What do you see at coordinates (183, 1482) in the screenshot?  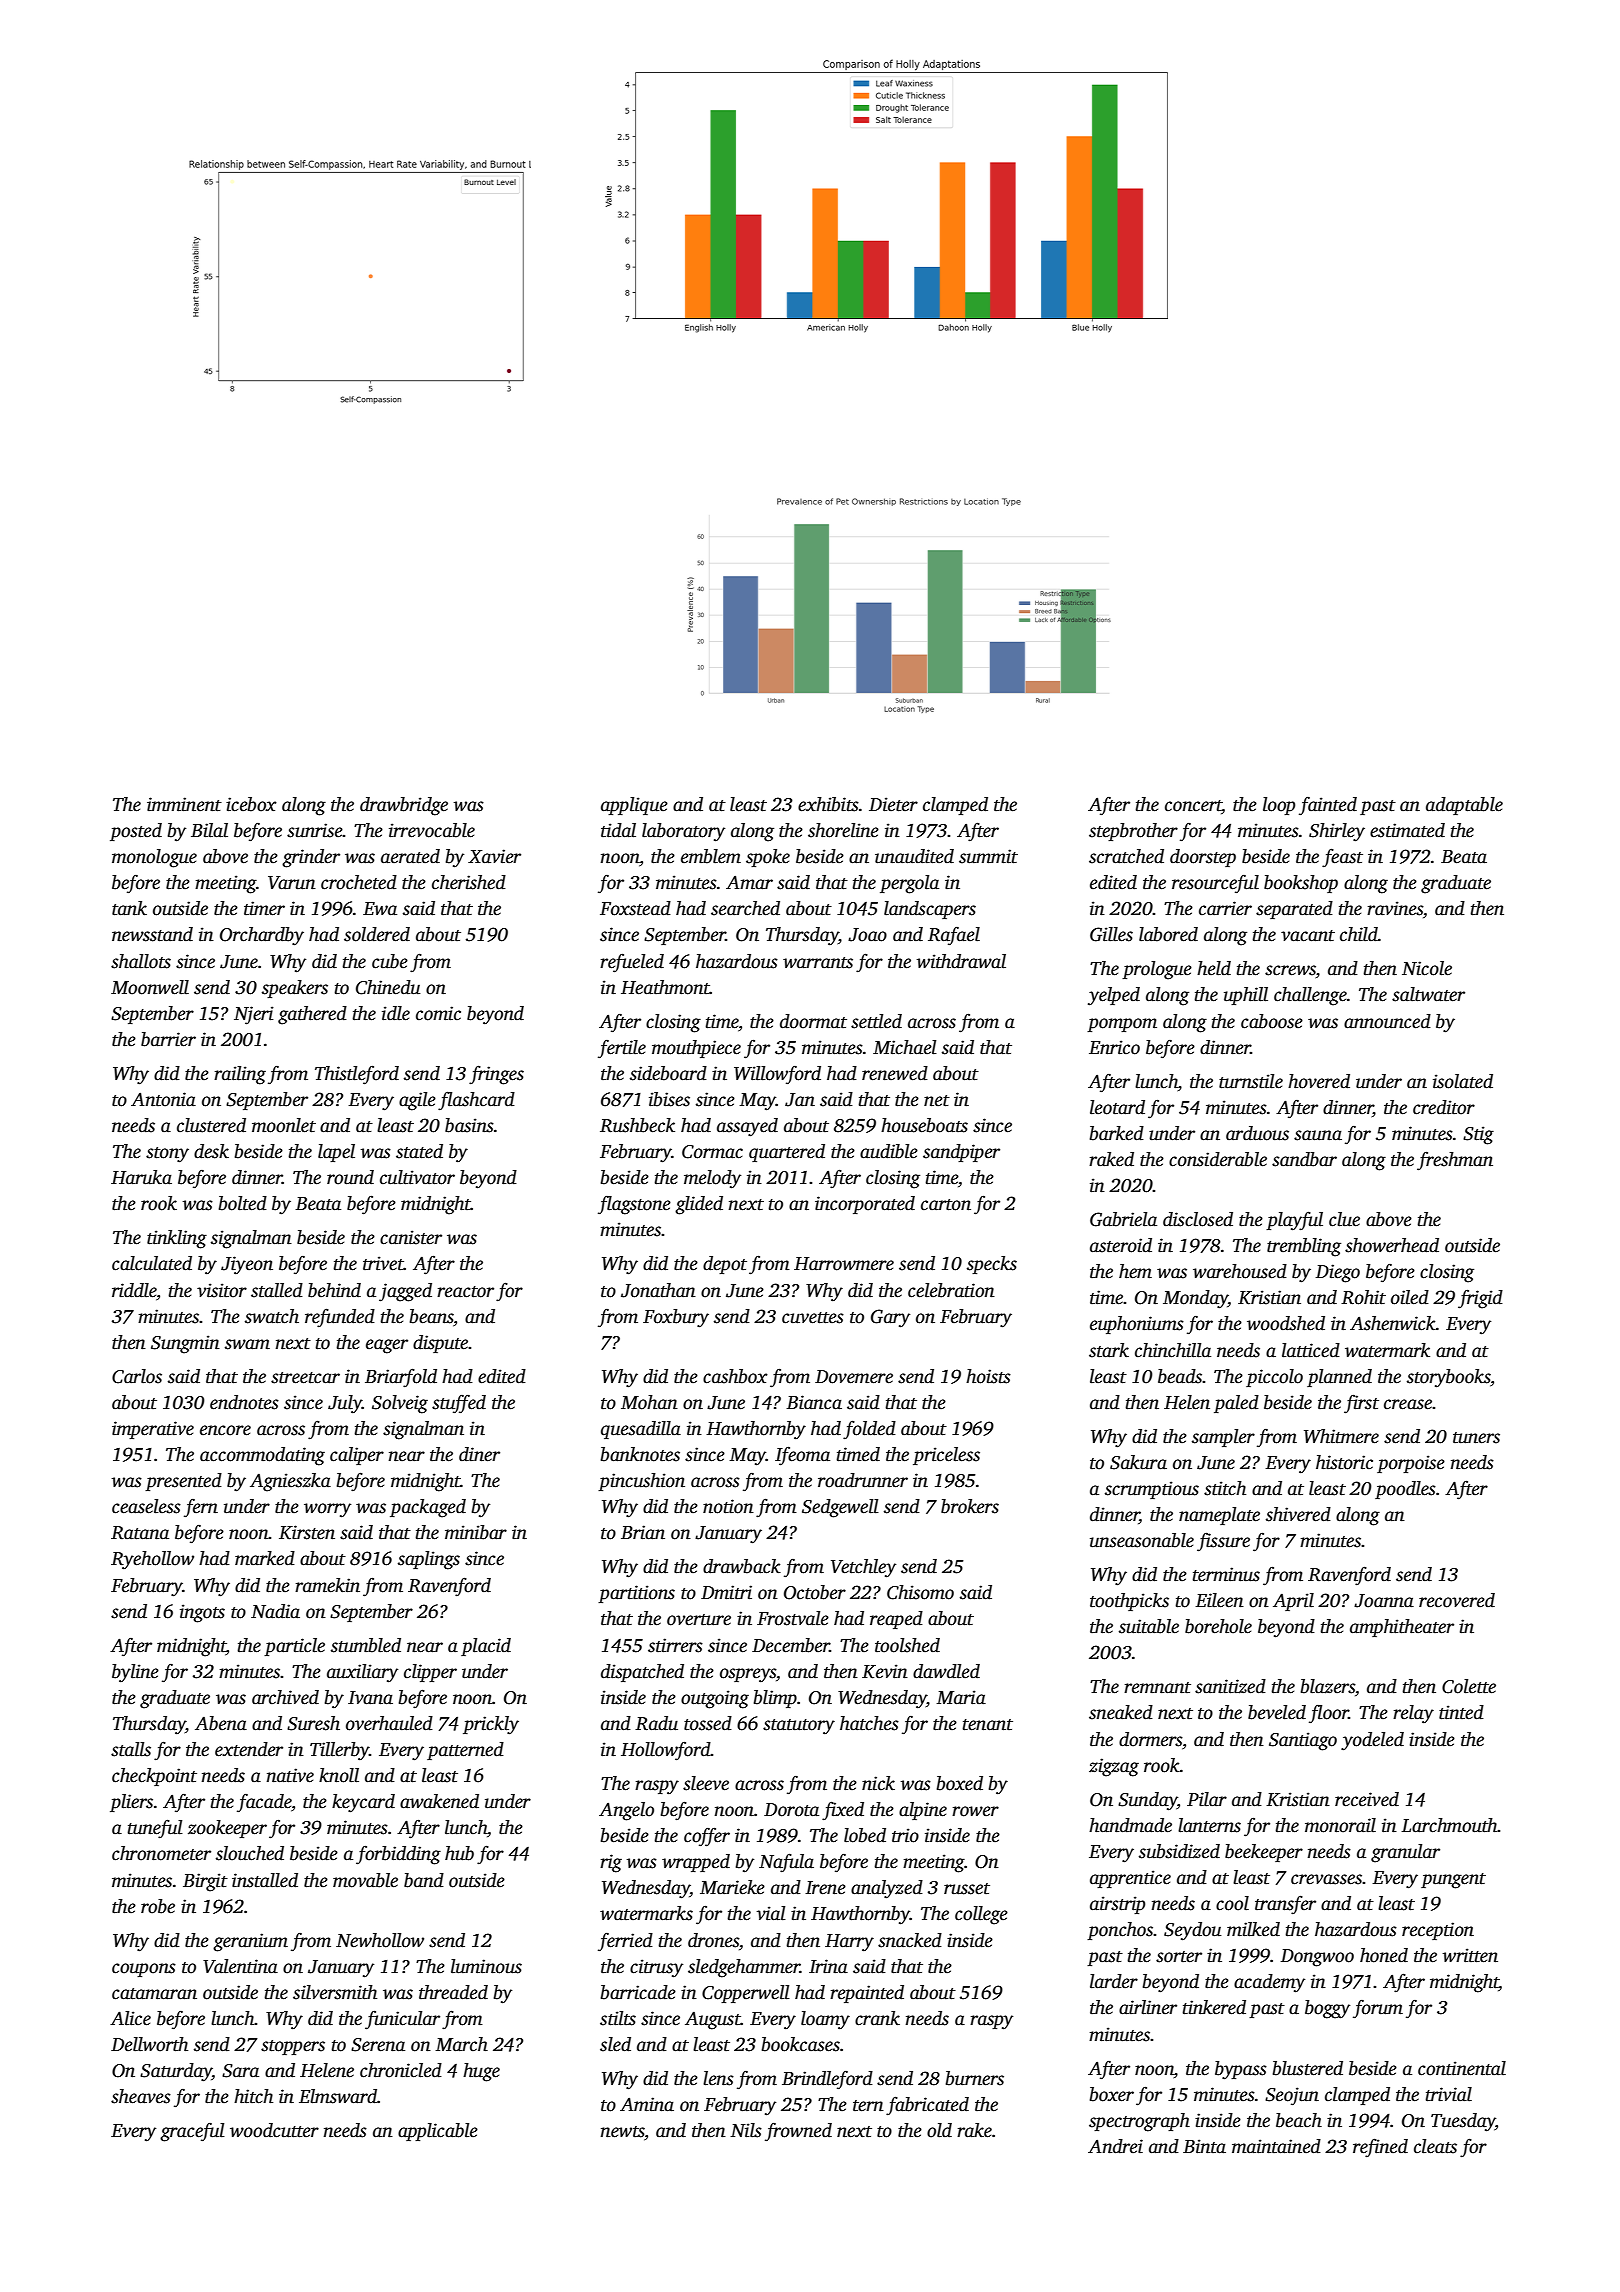 I see `presented` at bounding box center [183, 1482].
